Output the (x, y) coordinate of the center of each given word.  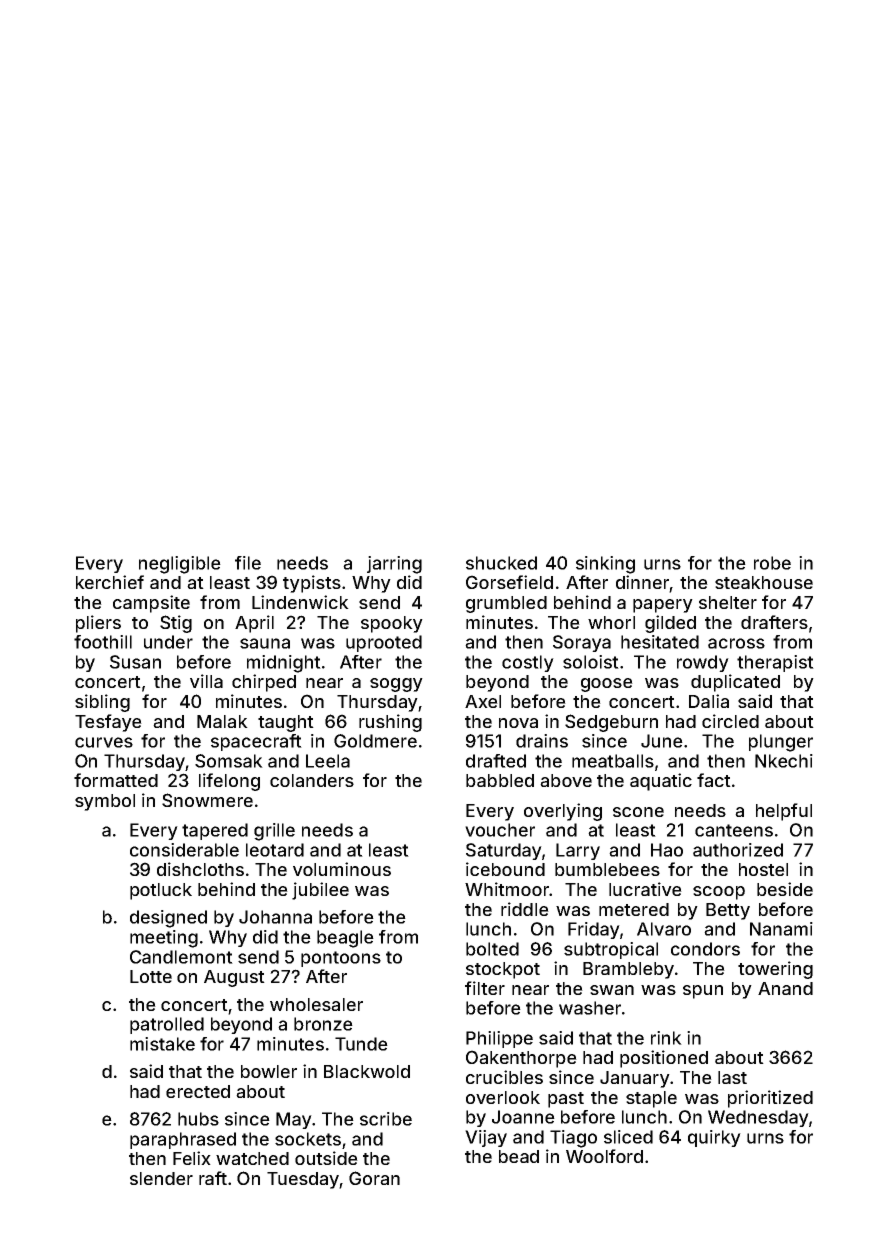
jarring (394, 565)
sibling (102, 703)
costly (528, 663)
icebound (505, 869)
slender (161, 1178)
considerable (184, 850)
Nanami (781, 929)
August (234, 978)
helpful (784, 812)
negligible (180, 565)
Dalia (709, 701)
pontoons (341, 959)
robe (772, 563)
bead (519, 1156)
